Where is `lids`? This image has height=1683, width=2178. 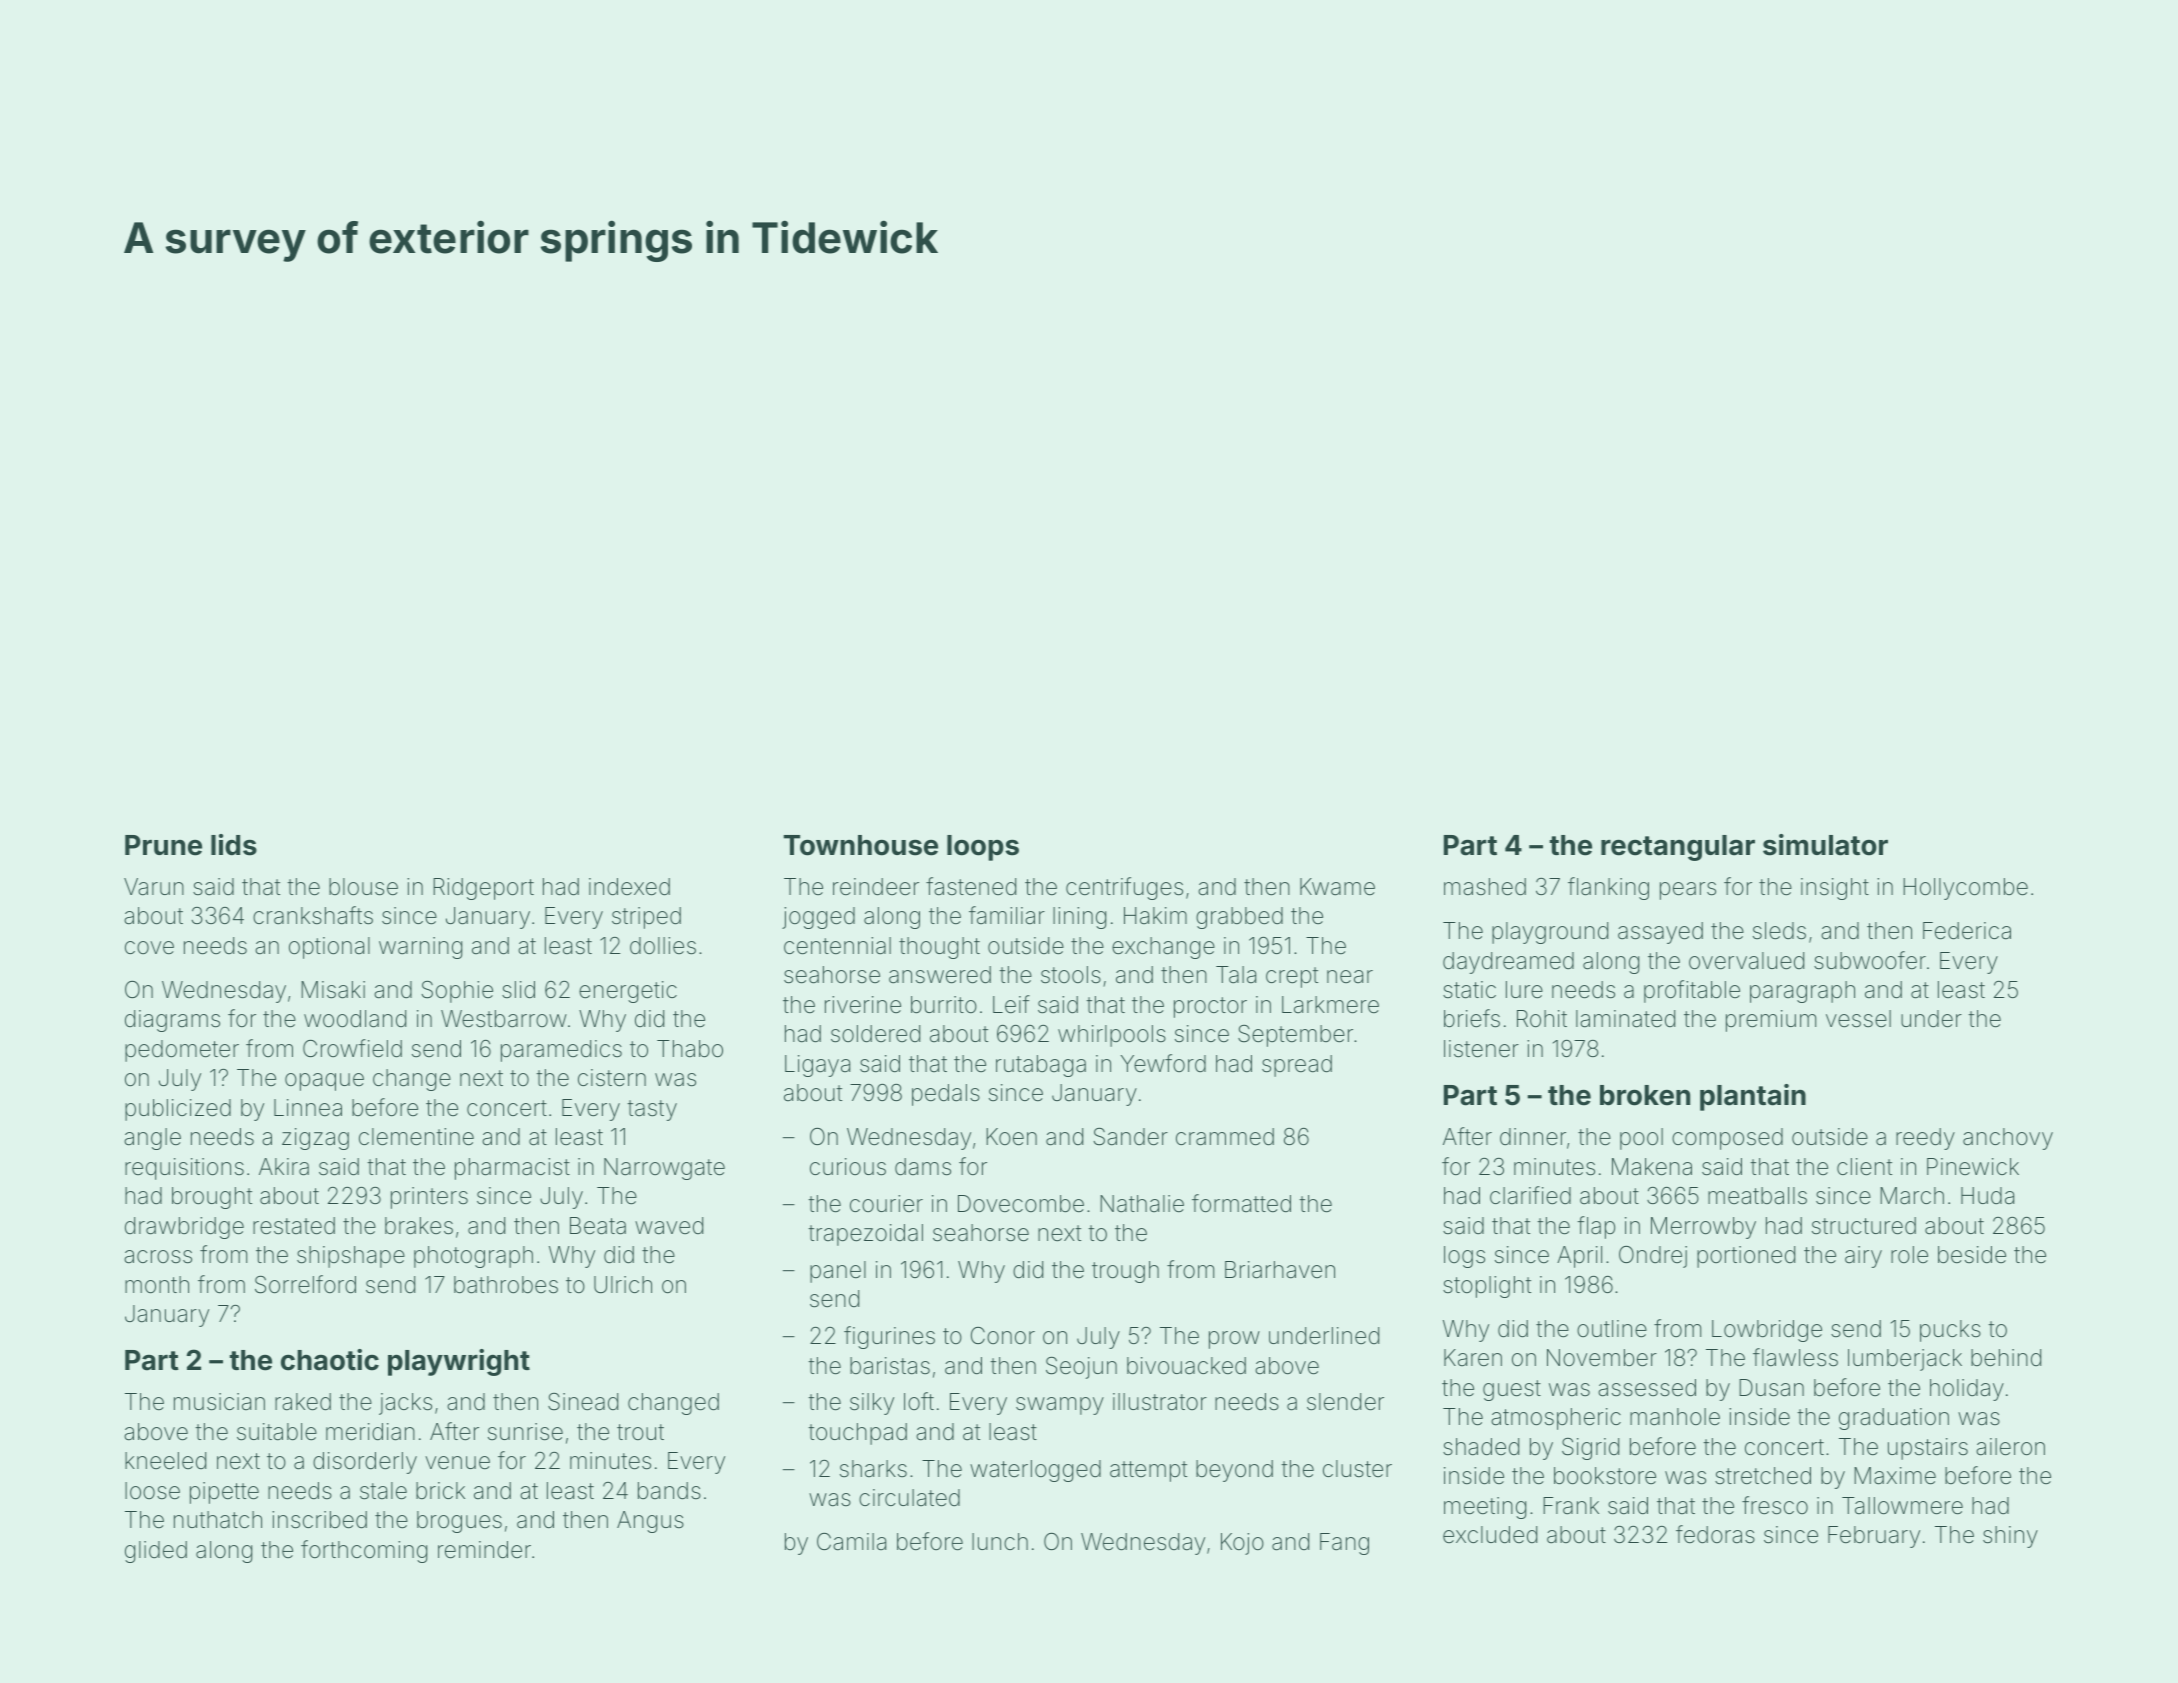 lids is located at coordinates (234, 845).
